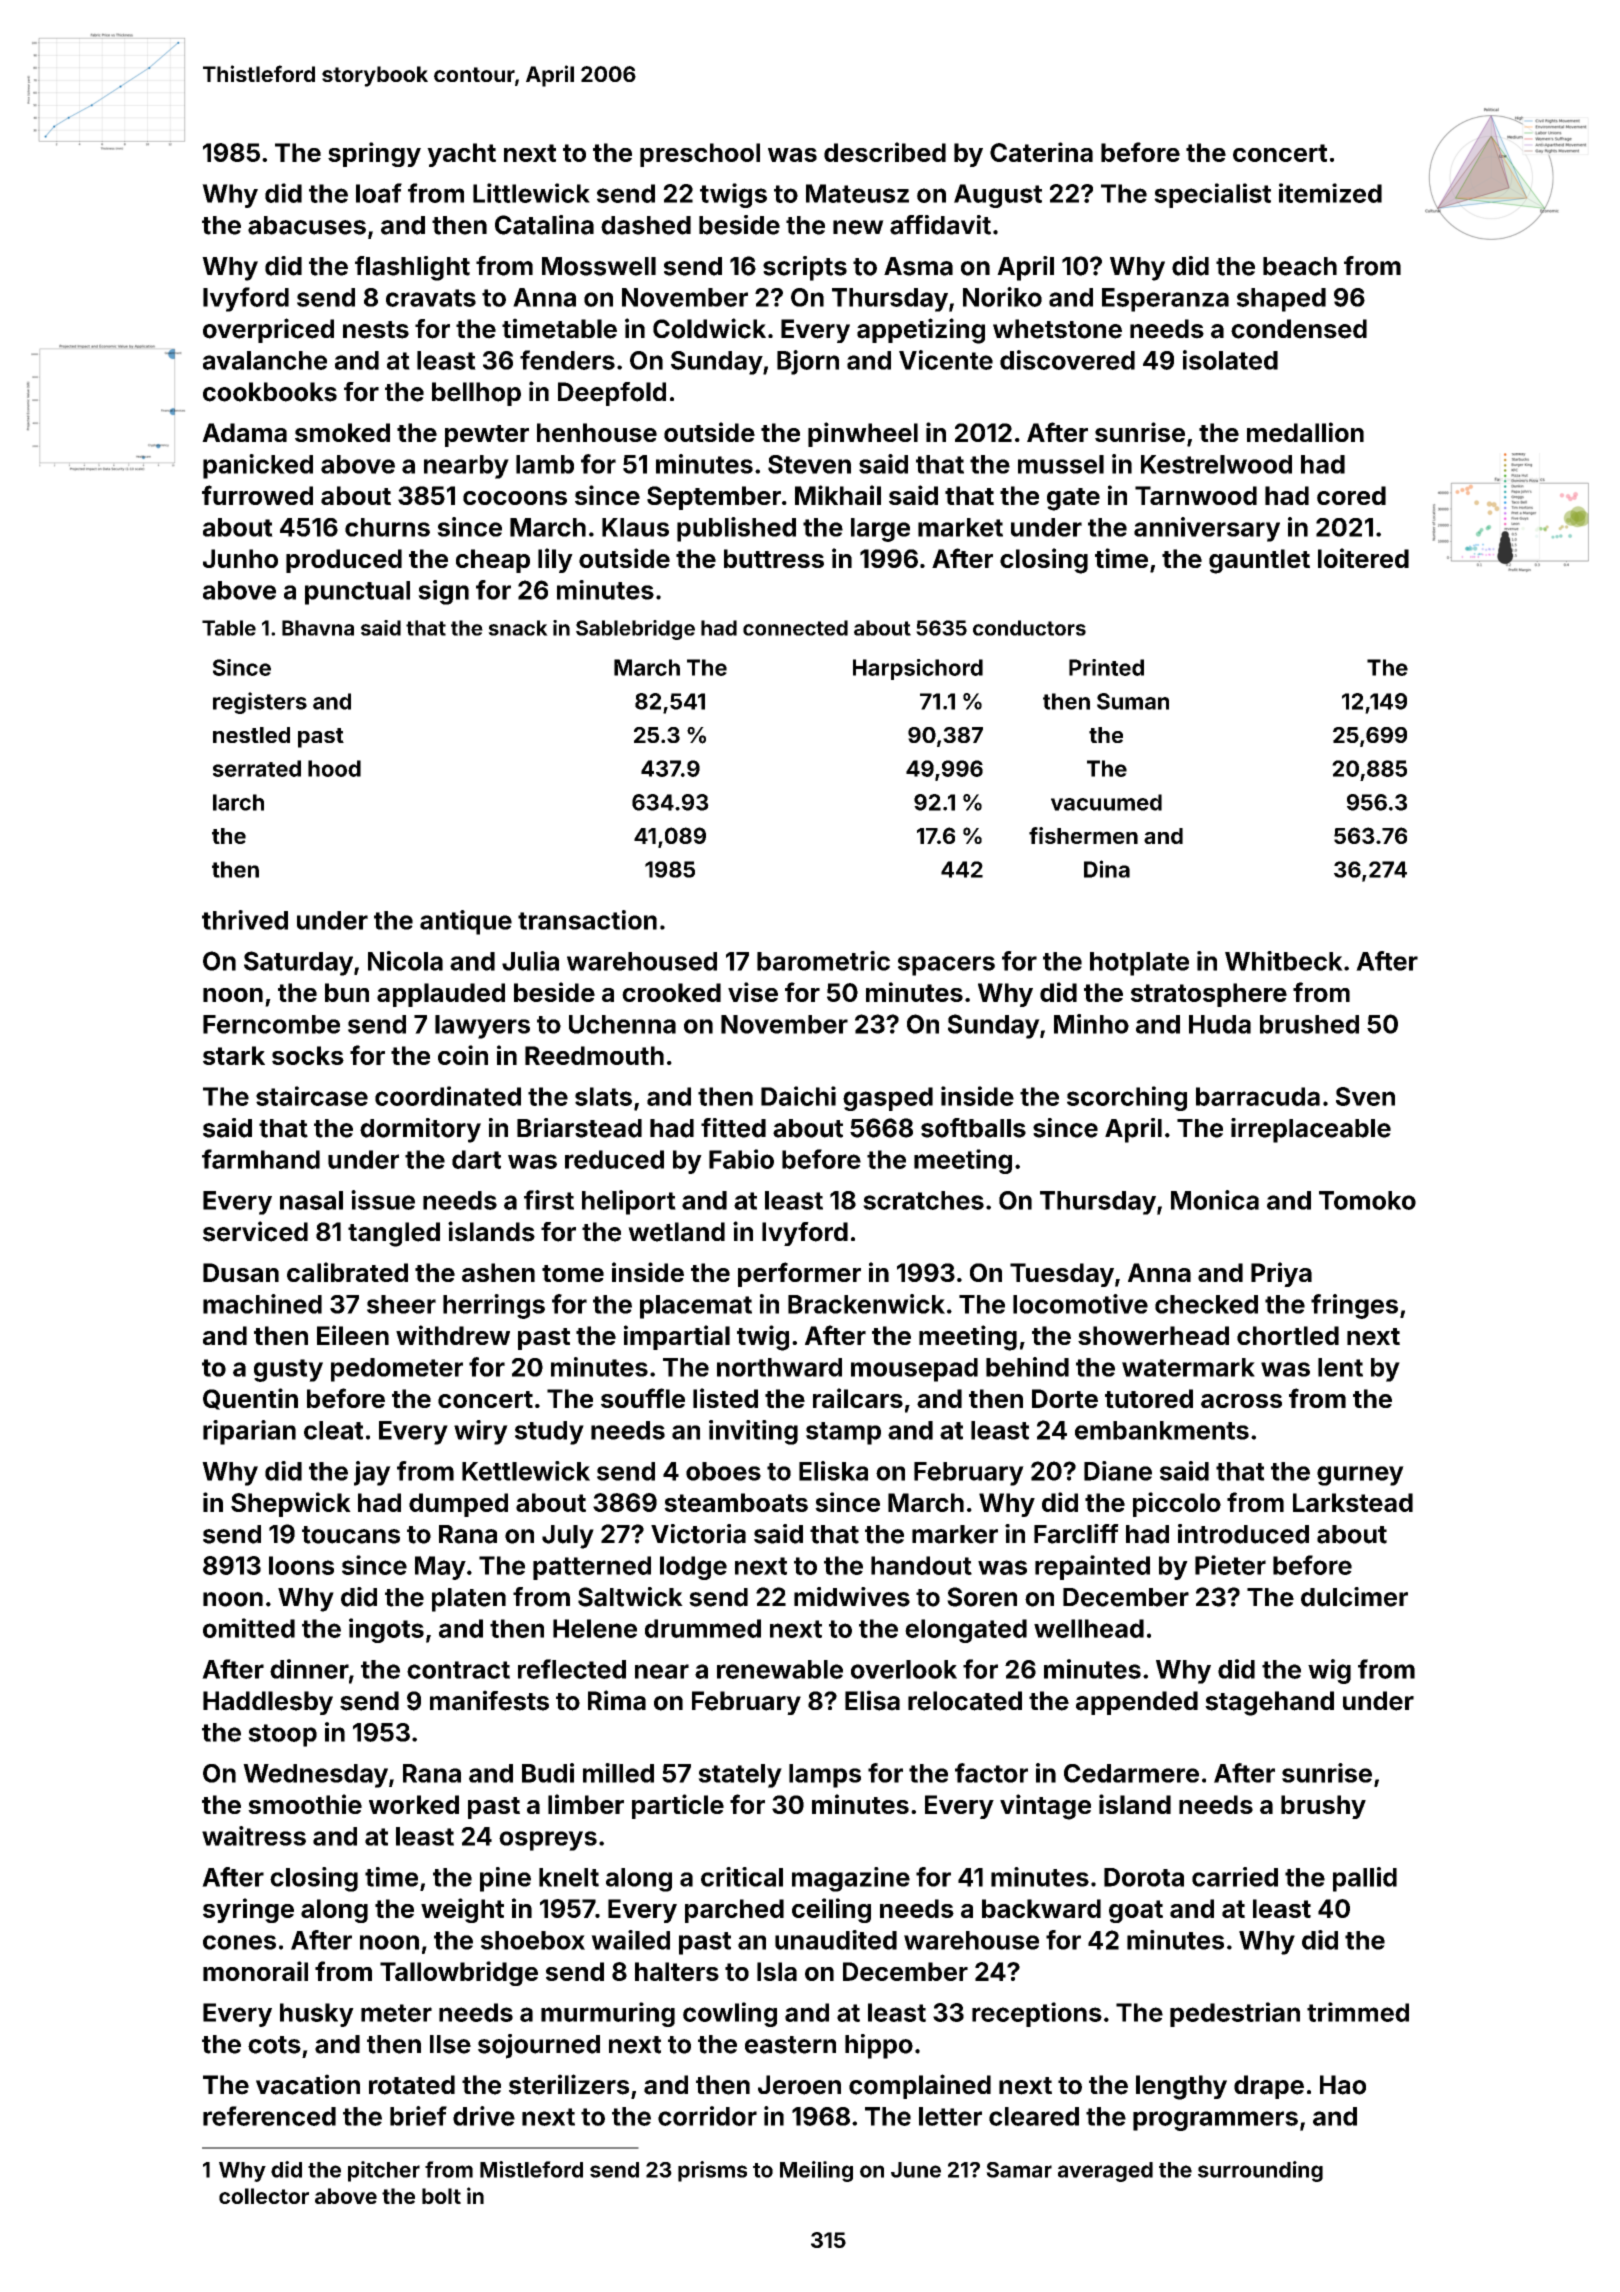 The width and height of the screenshot is (1620, 2292). Describe the element at coordinates (384, 2171) in the screenshot. I see `pitcher` at that location.
